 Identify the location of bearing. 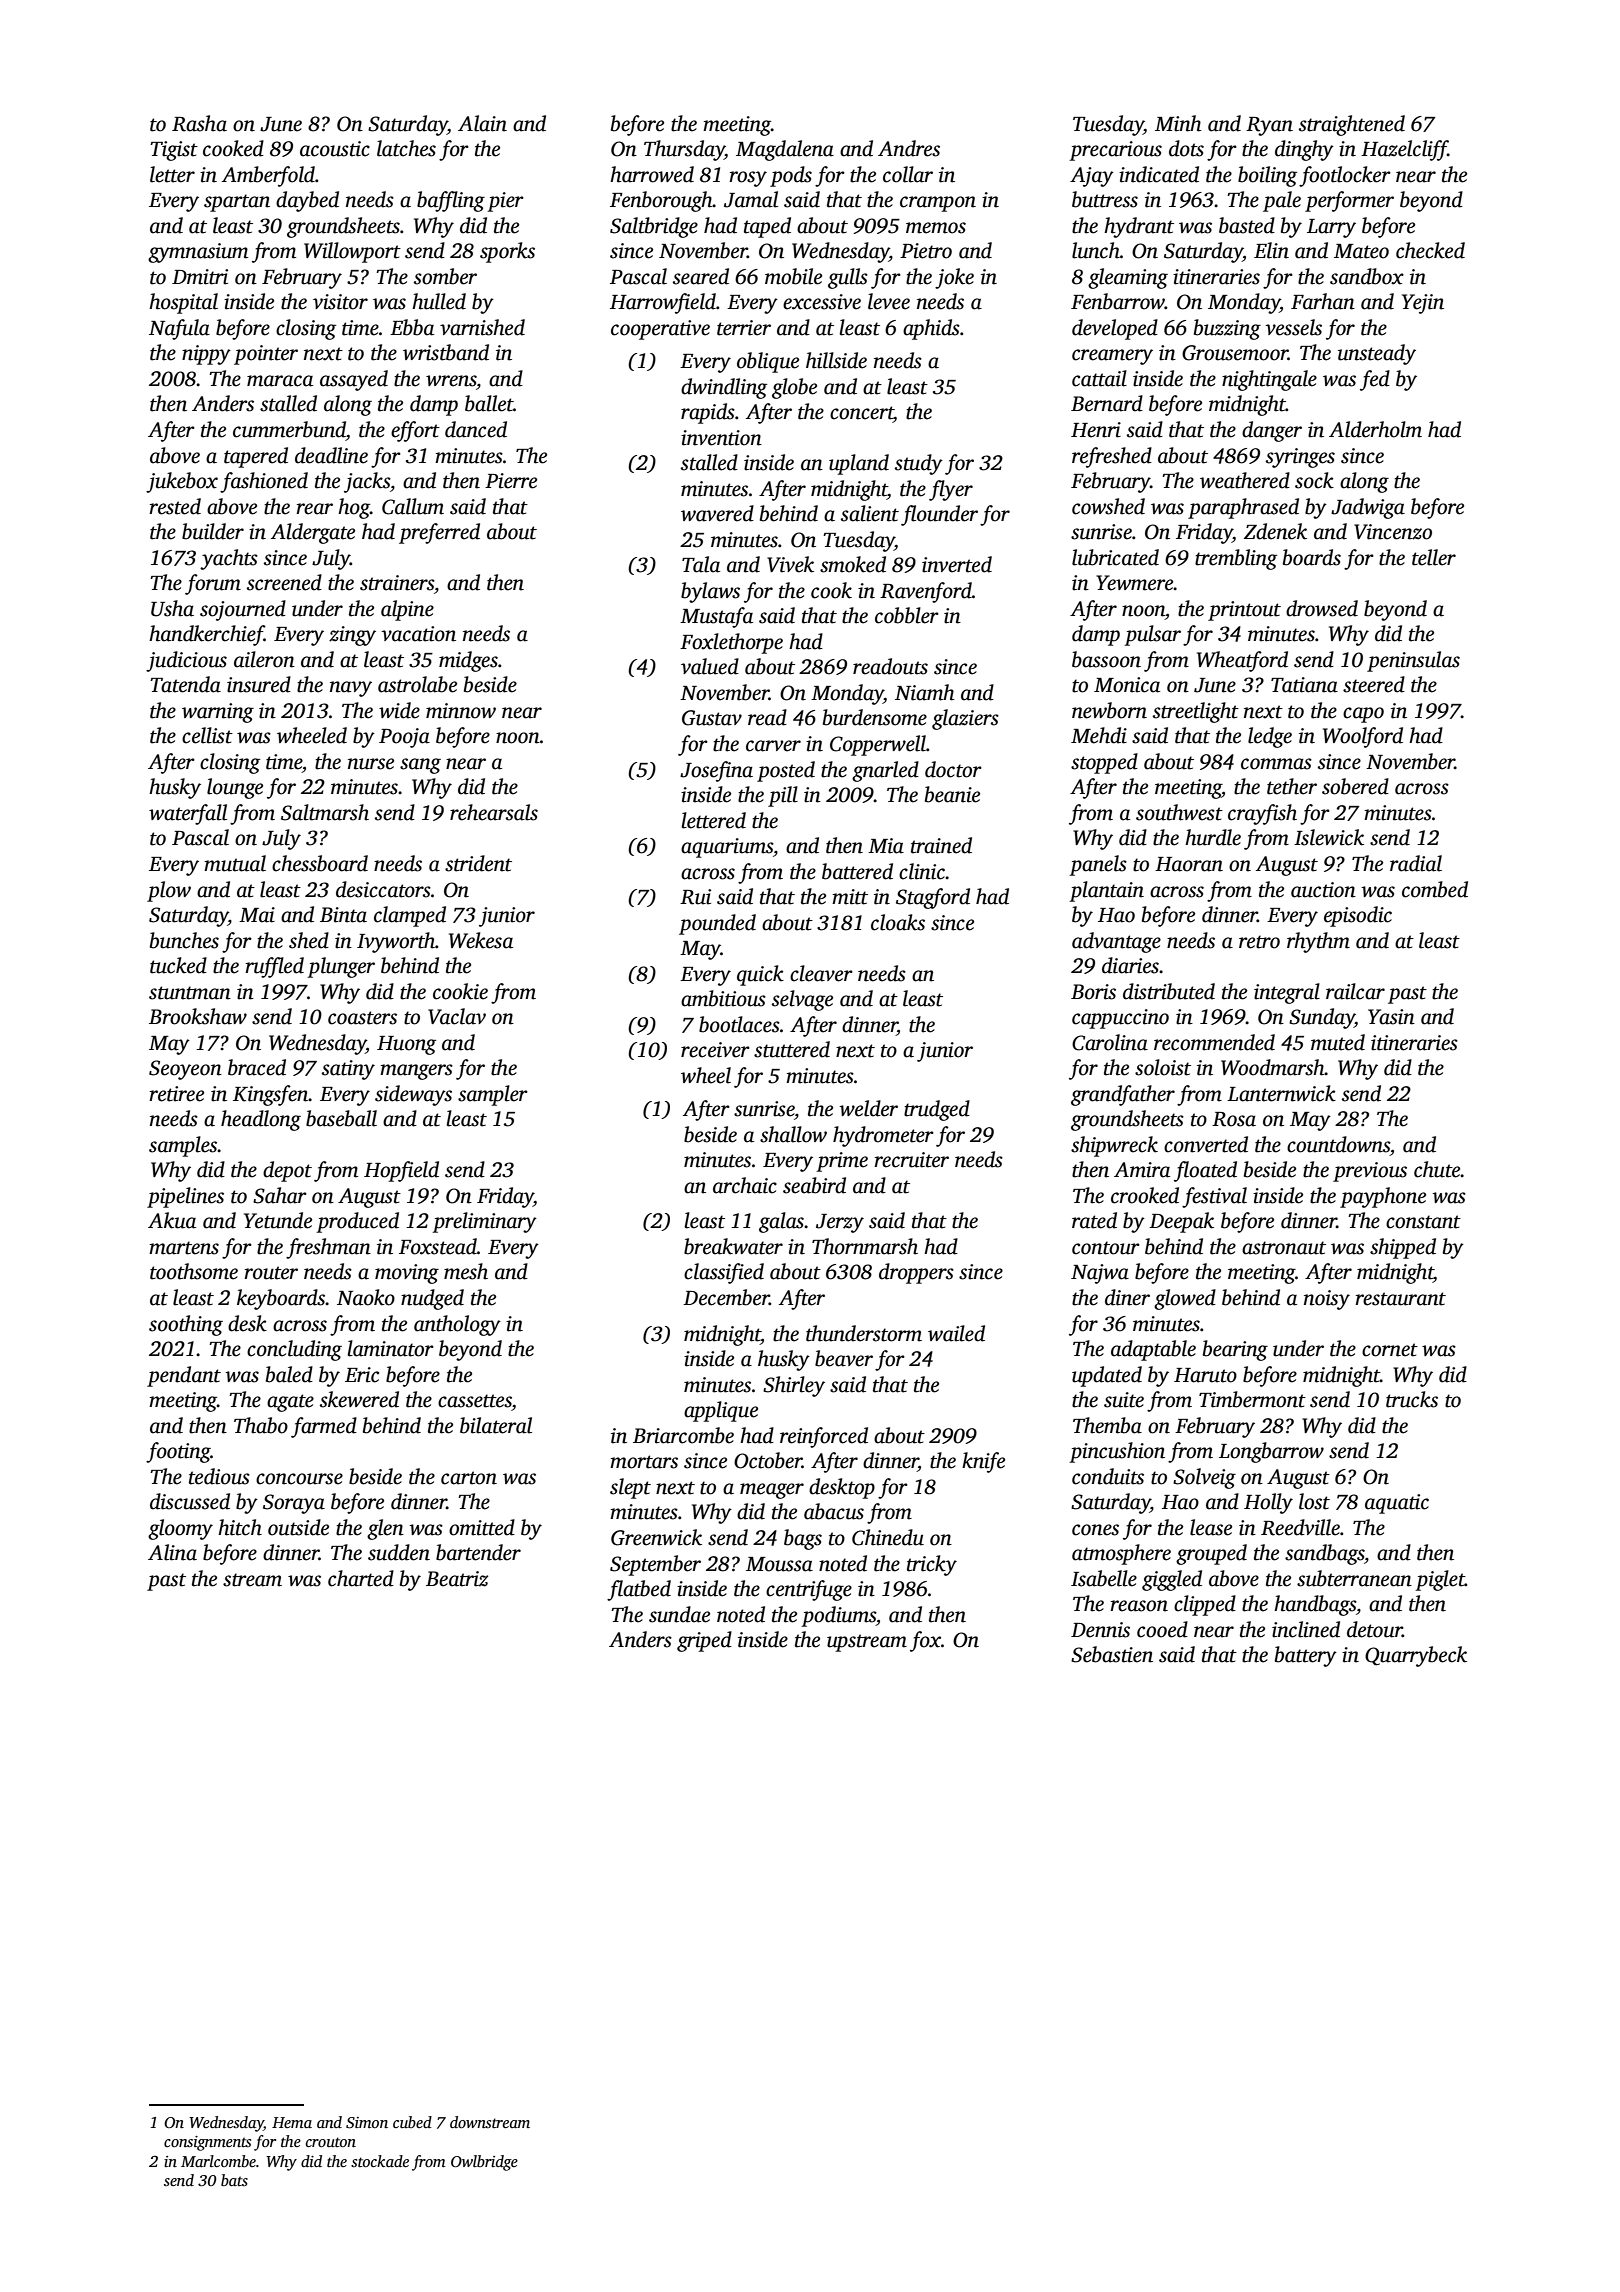
(1235, 1350).
